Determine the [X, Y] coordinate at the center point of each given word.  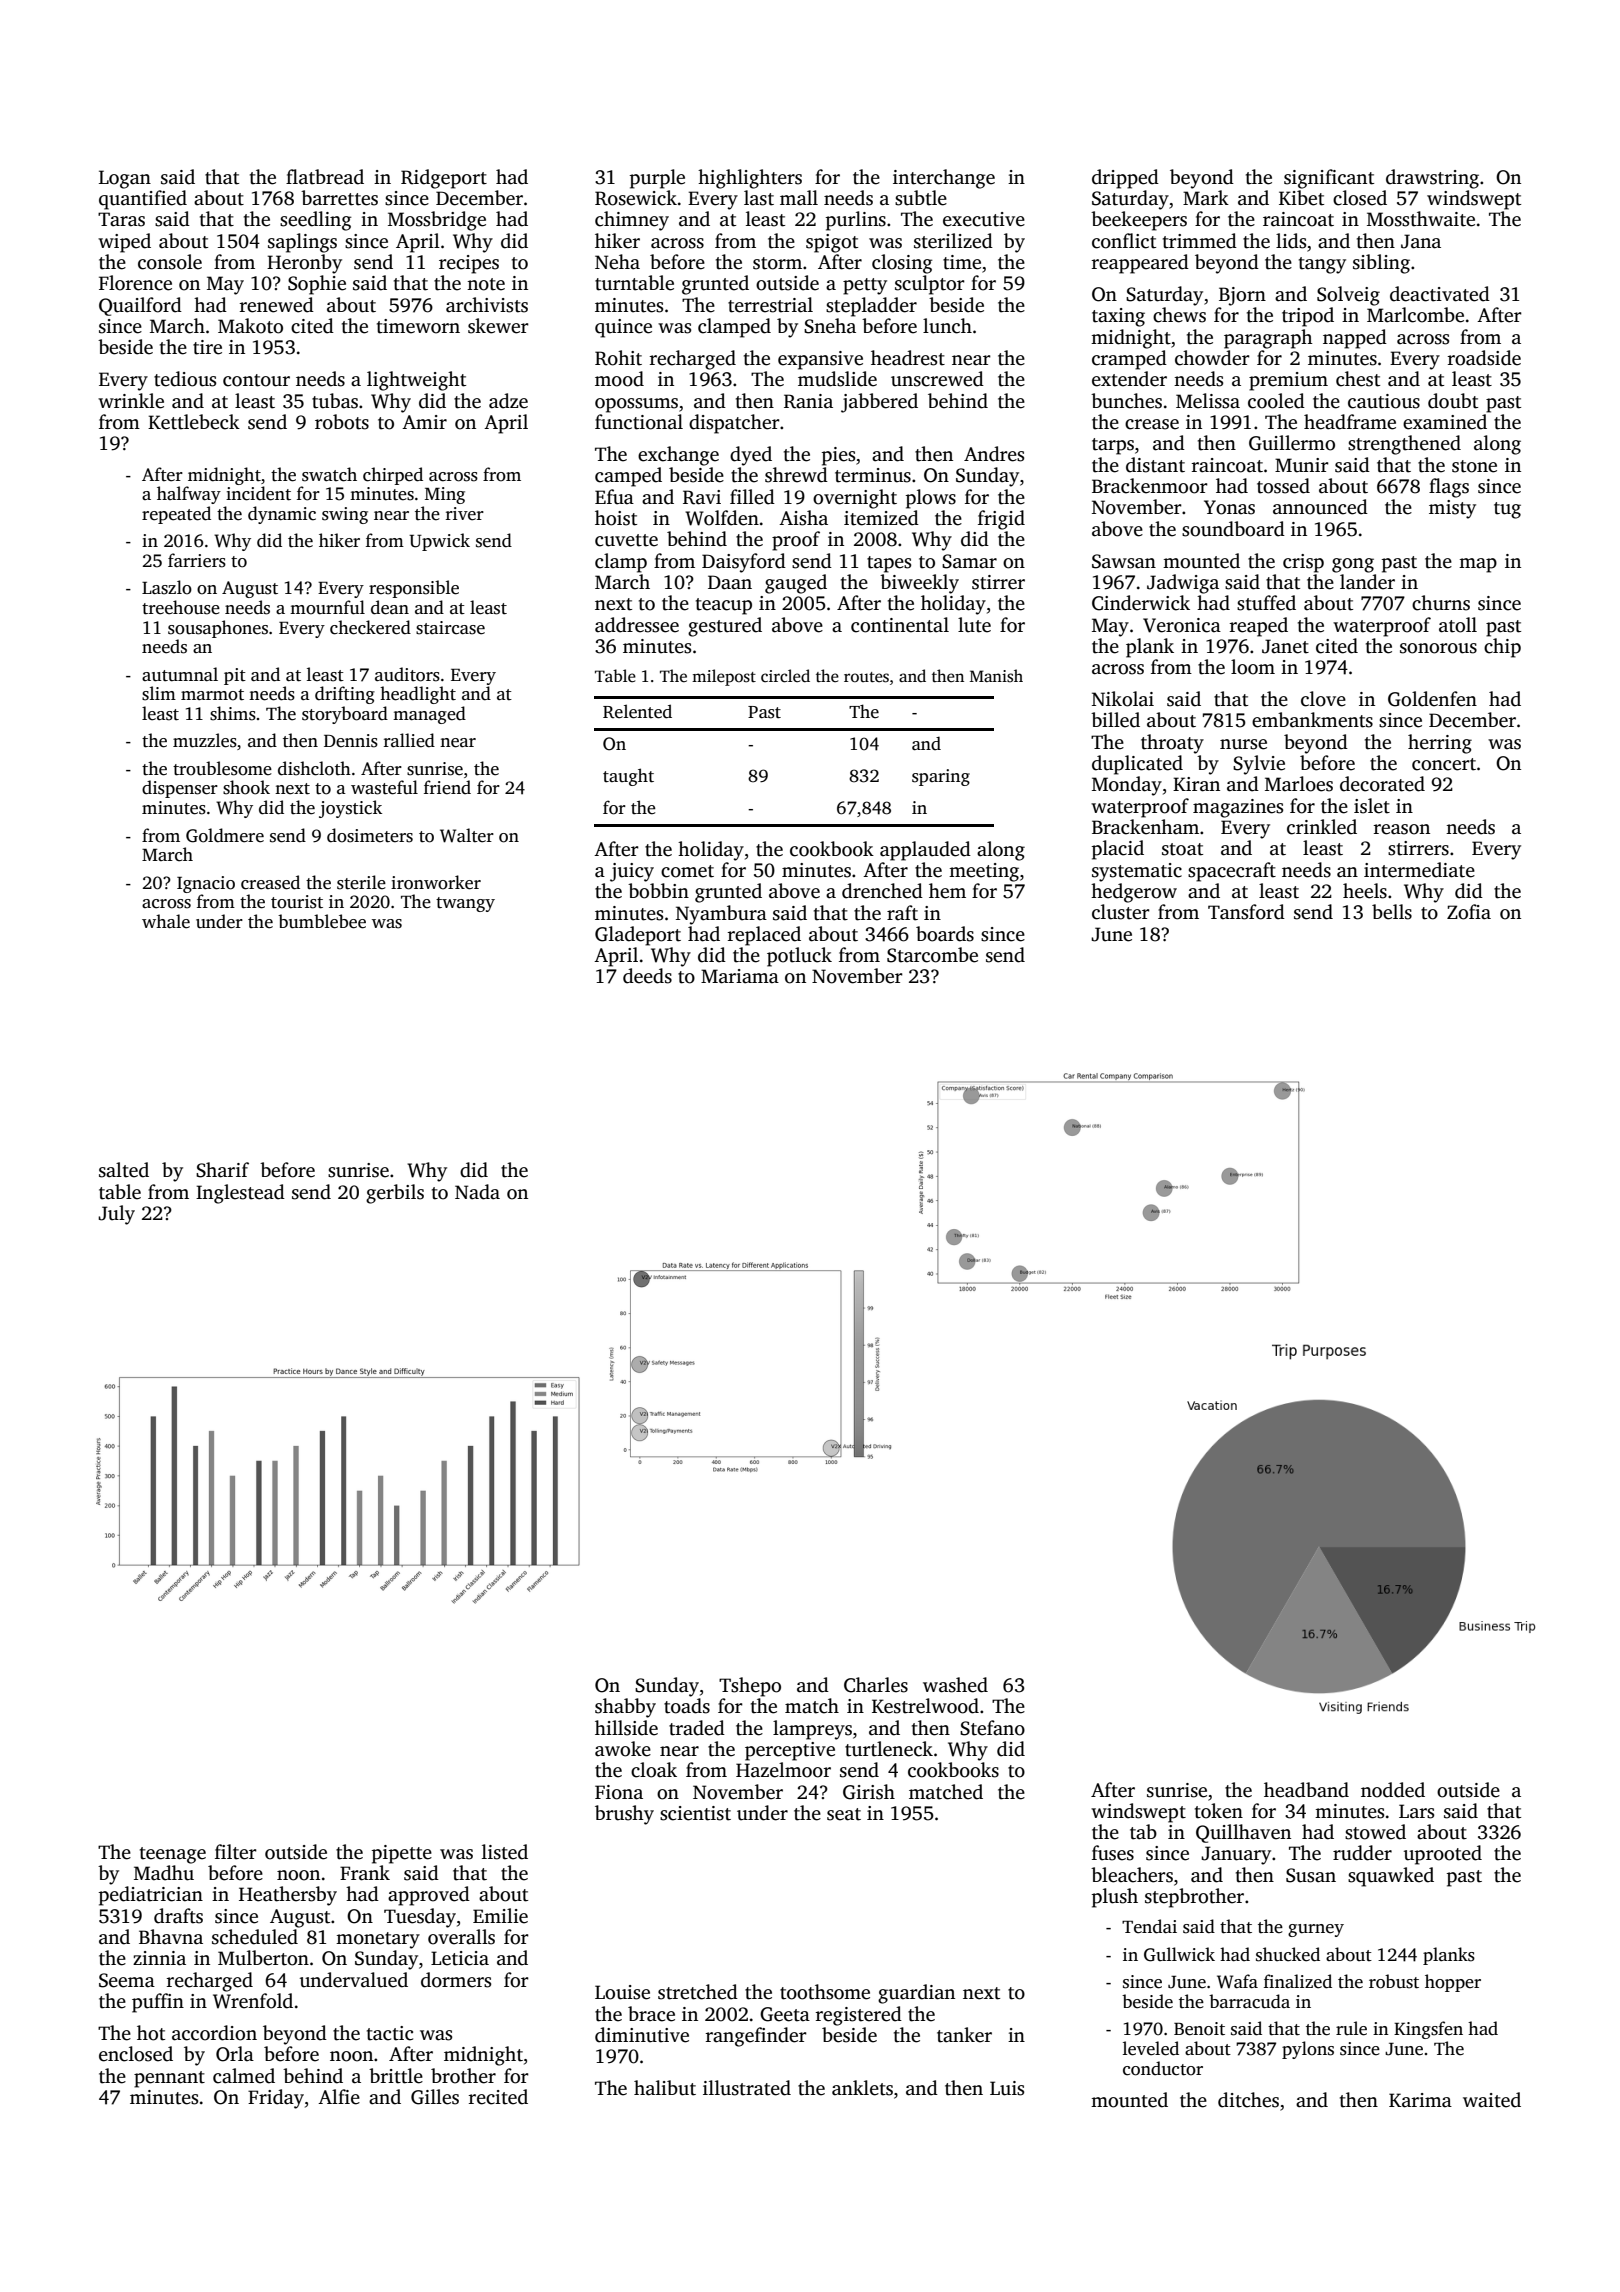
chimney [632, 221]
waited [1492, 2100]
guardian [916, 1994]
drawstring [1432, 179]
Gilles [435, 2097]
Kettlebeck [194, 422]
